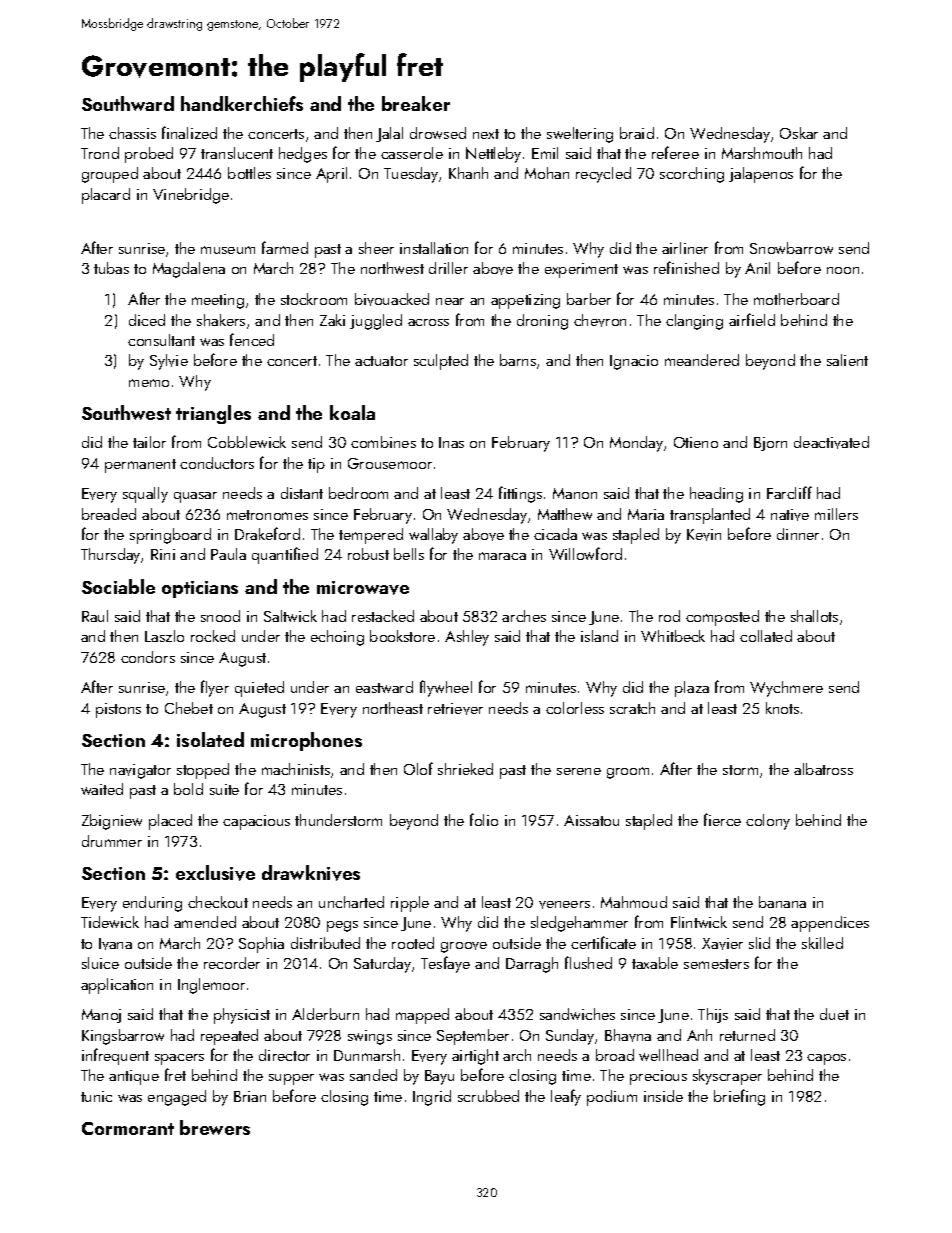 This document has height=1233, width=952. I want to click on quieted, so click(259, 689).
